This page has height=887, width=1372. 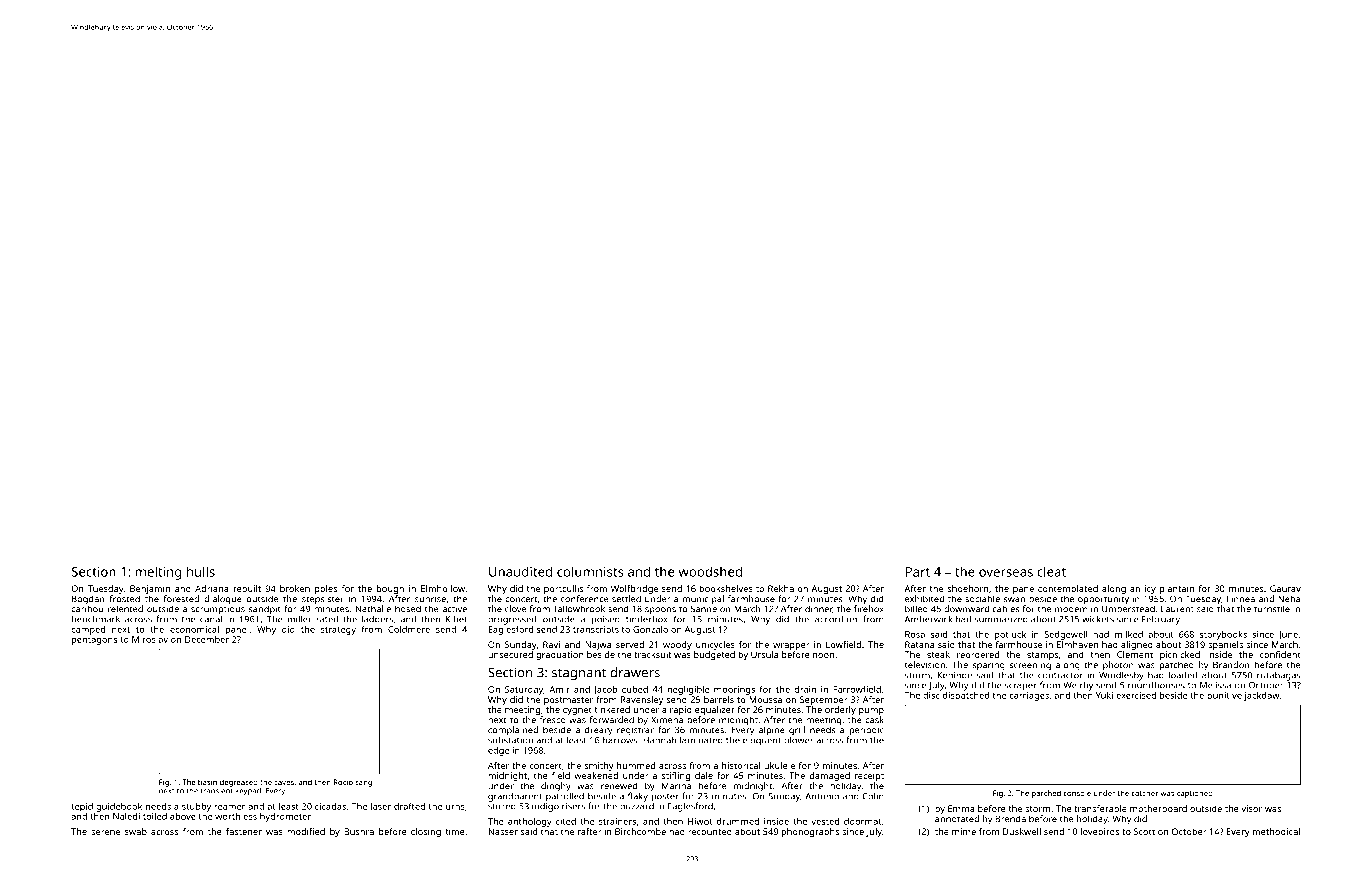 I want to click on cleat, so click(x=1051, y=571).
